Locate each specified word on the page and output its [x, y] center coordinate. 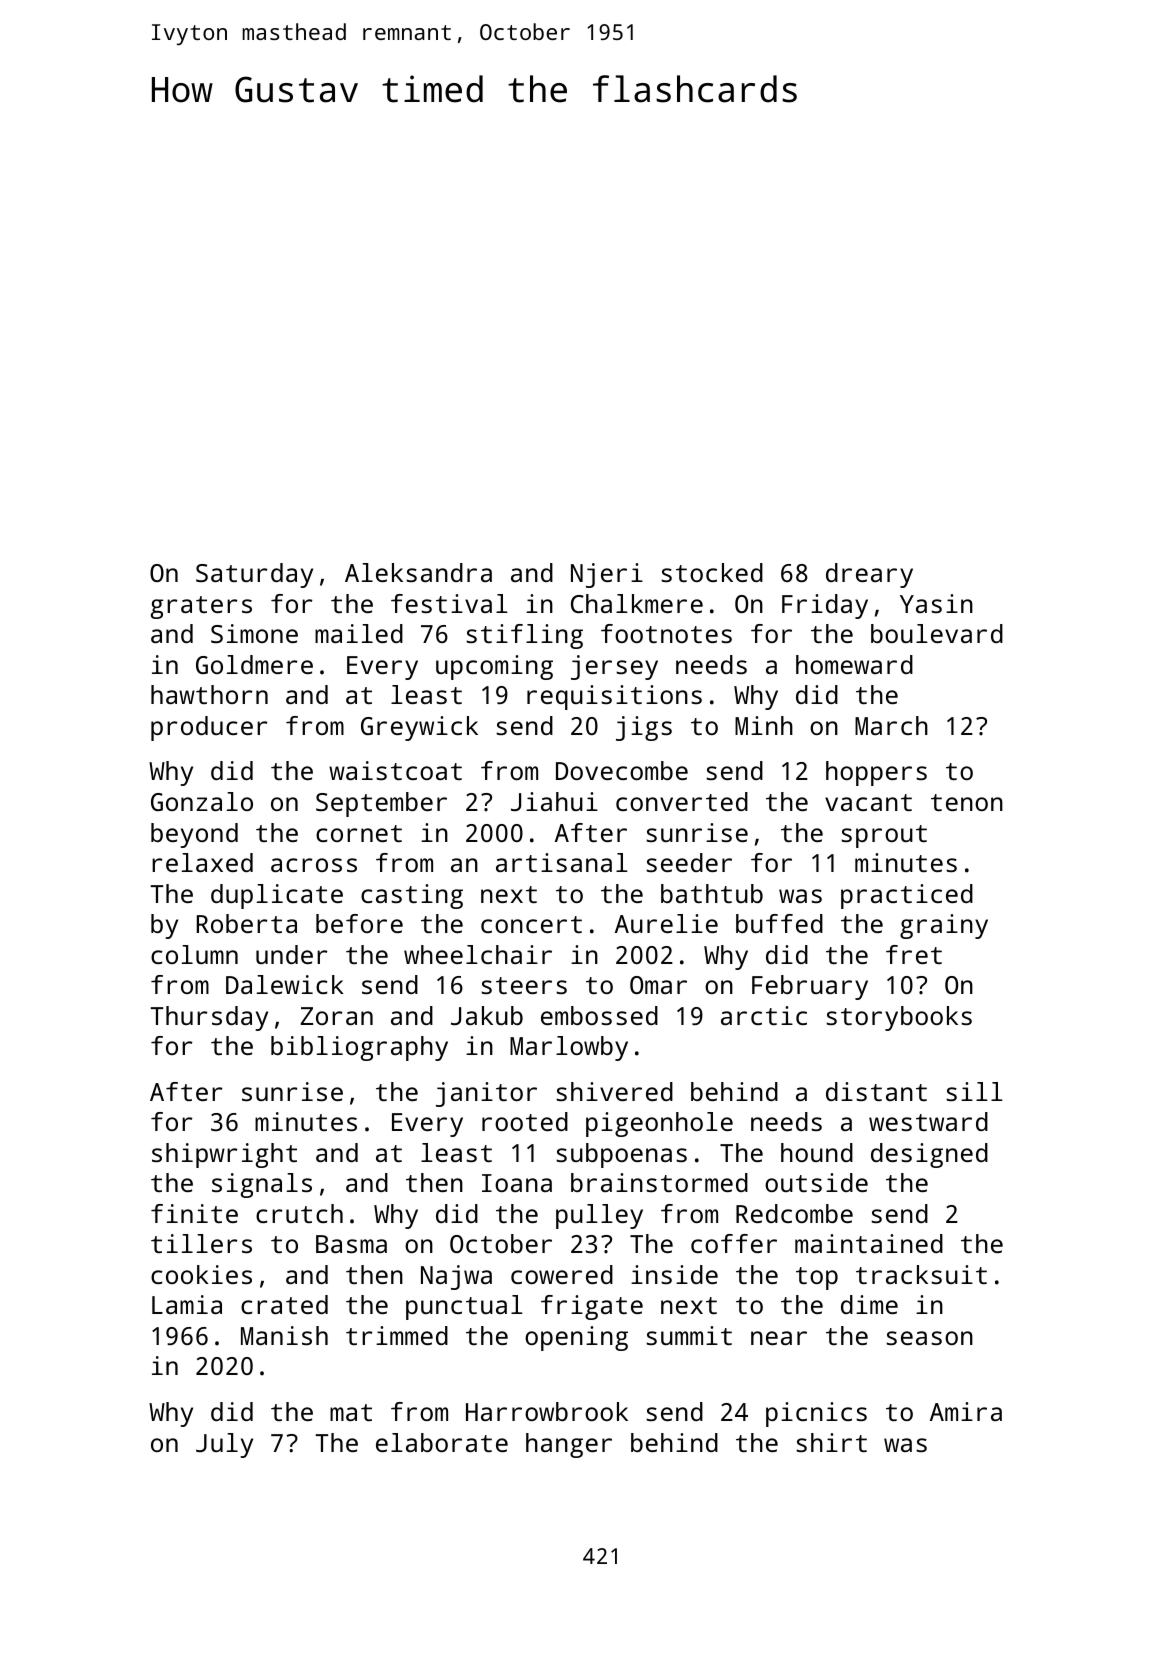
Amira [966, 1411]
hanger [569, 1445]
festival [449, 603]
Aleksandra [418, 572]
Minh [764, 725]
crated [284, 1304]
